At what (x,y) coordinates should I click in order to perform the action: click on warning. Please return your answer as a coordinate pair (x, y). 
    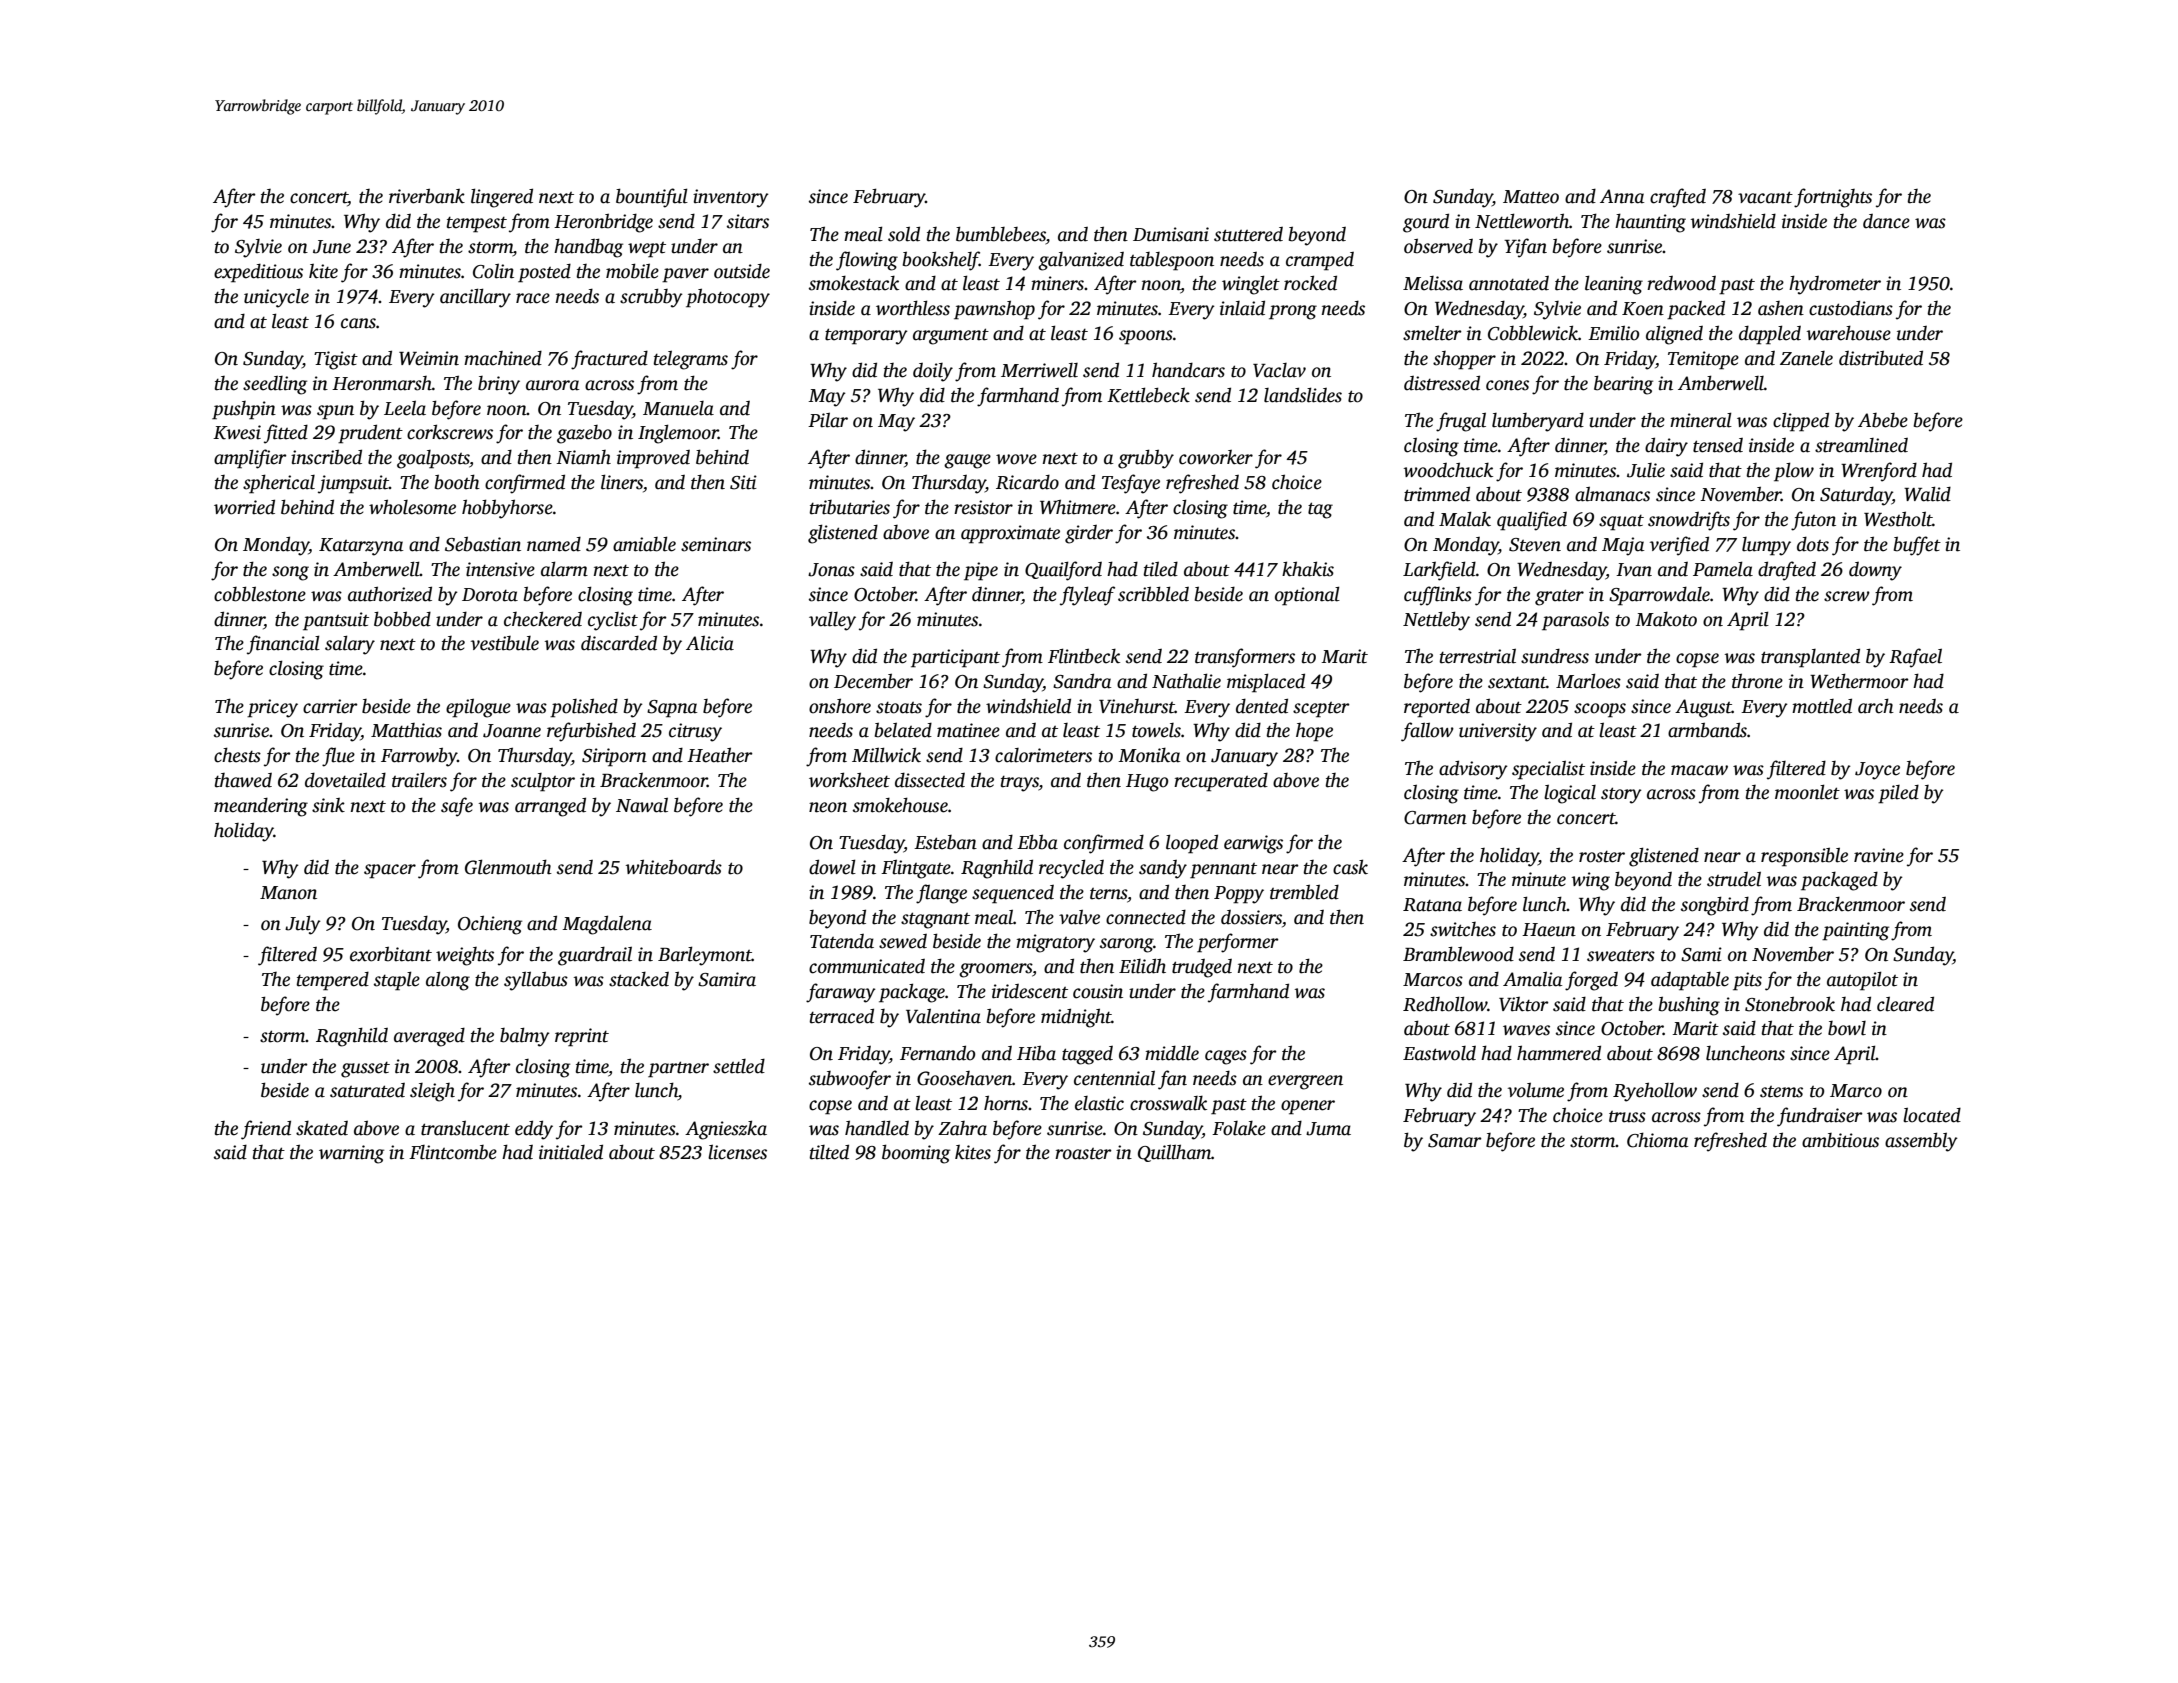
    Looking at the image, I should click on (351, 1154).
